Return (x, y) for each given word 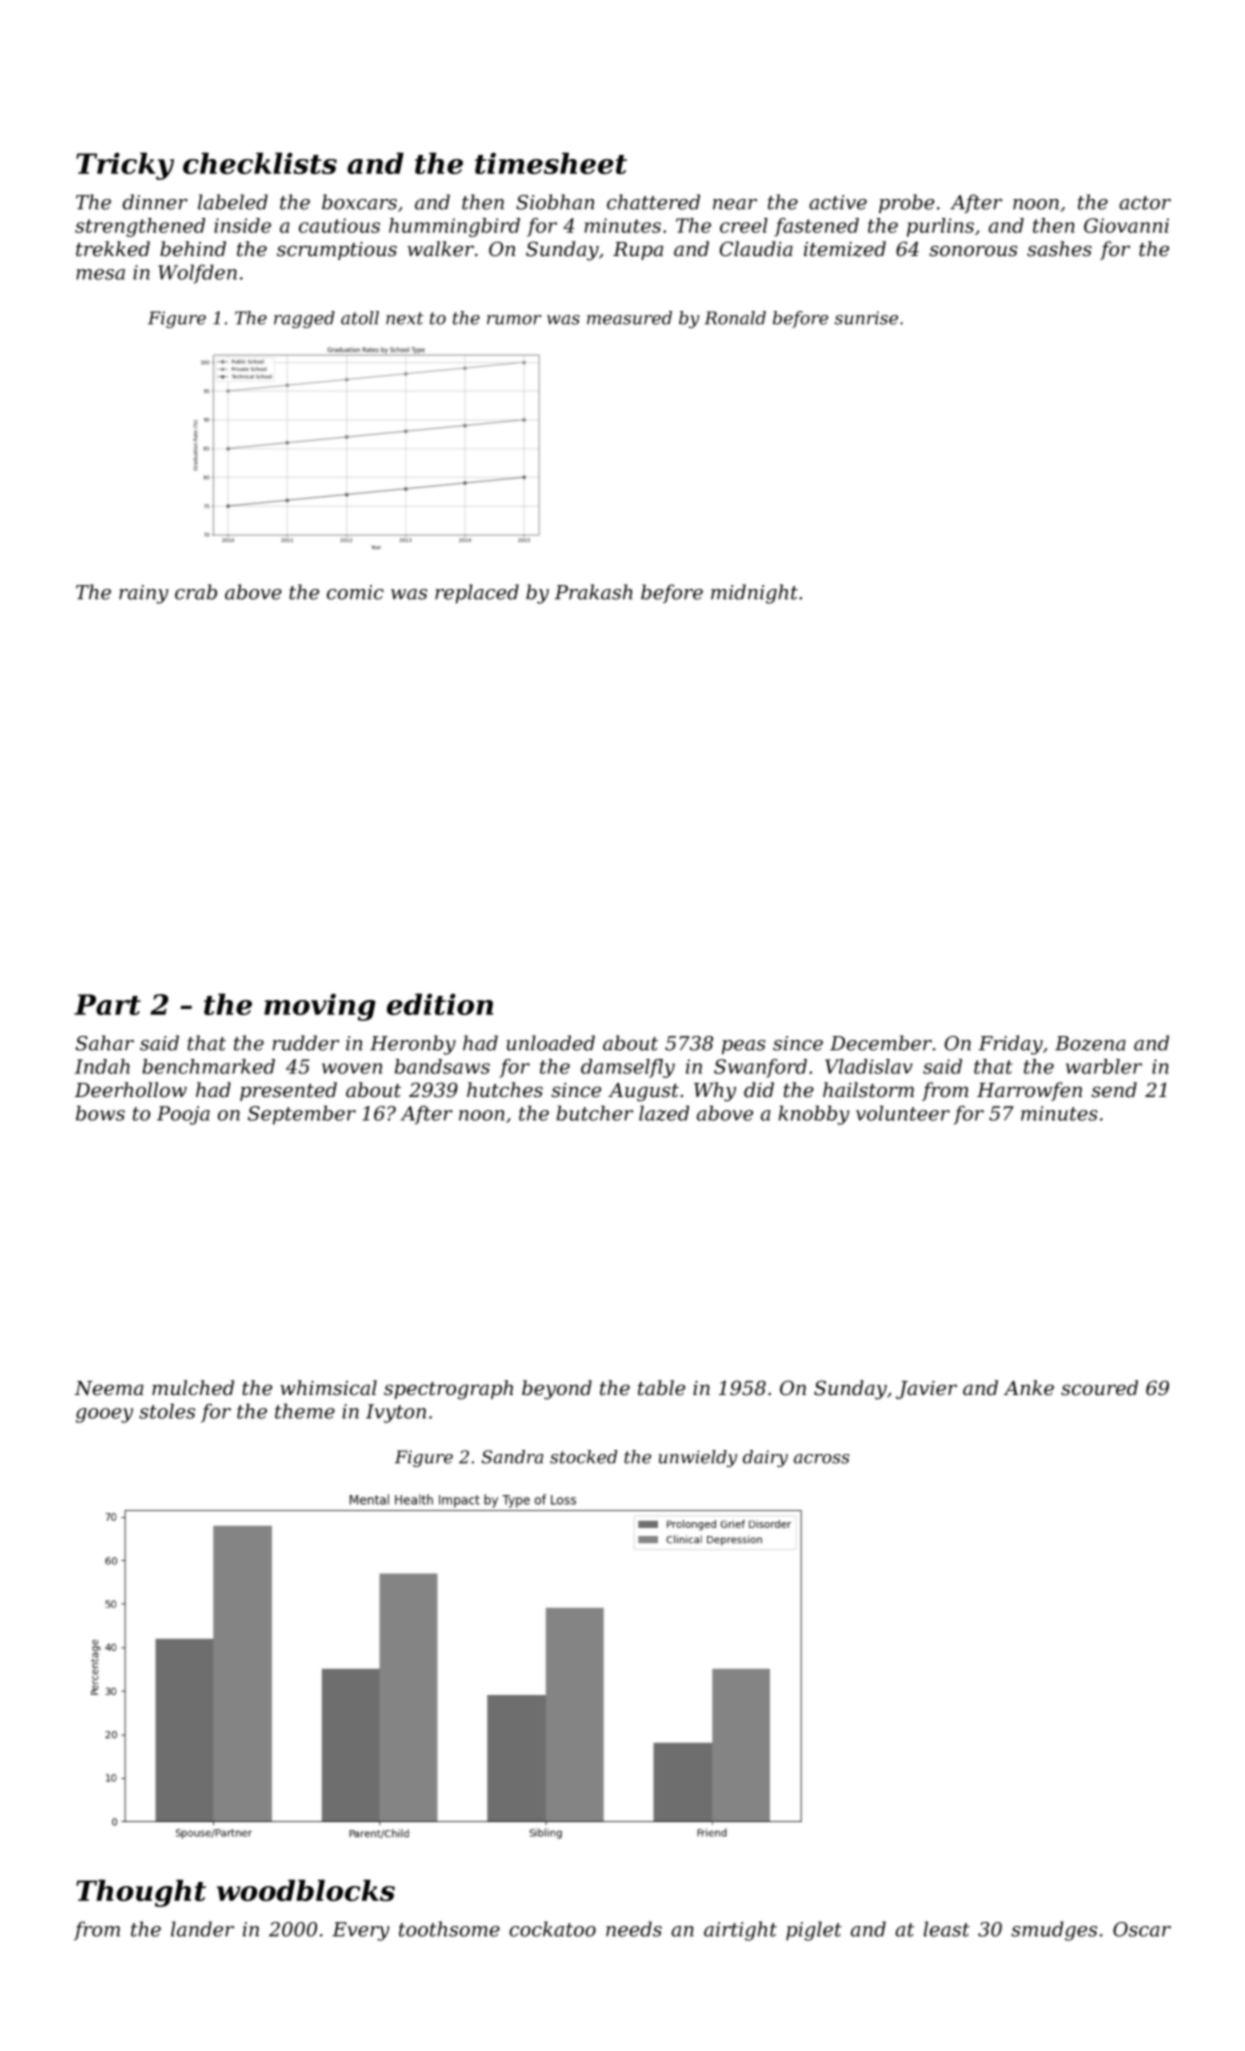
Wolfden (197, 274)
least (947, 1929)
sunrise (866, 318)
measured (629, 318)
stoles (167, 1411)
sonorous (973, 251)
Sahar (105, 1043)
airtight (740, 1931)
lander (202, 1929)
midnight (754, 594)
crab (196, 592)
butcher (595, 1113)
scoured (1099, 1388)
